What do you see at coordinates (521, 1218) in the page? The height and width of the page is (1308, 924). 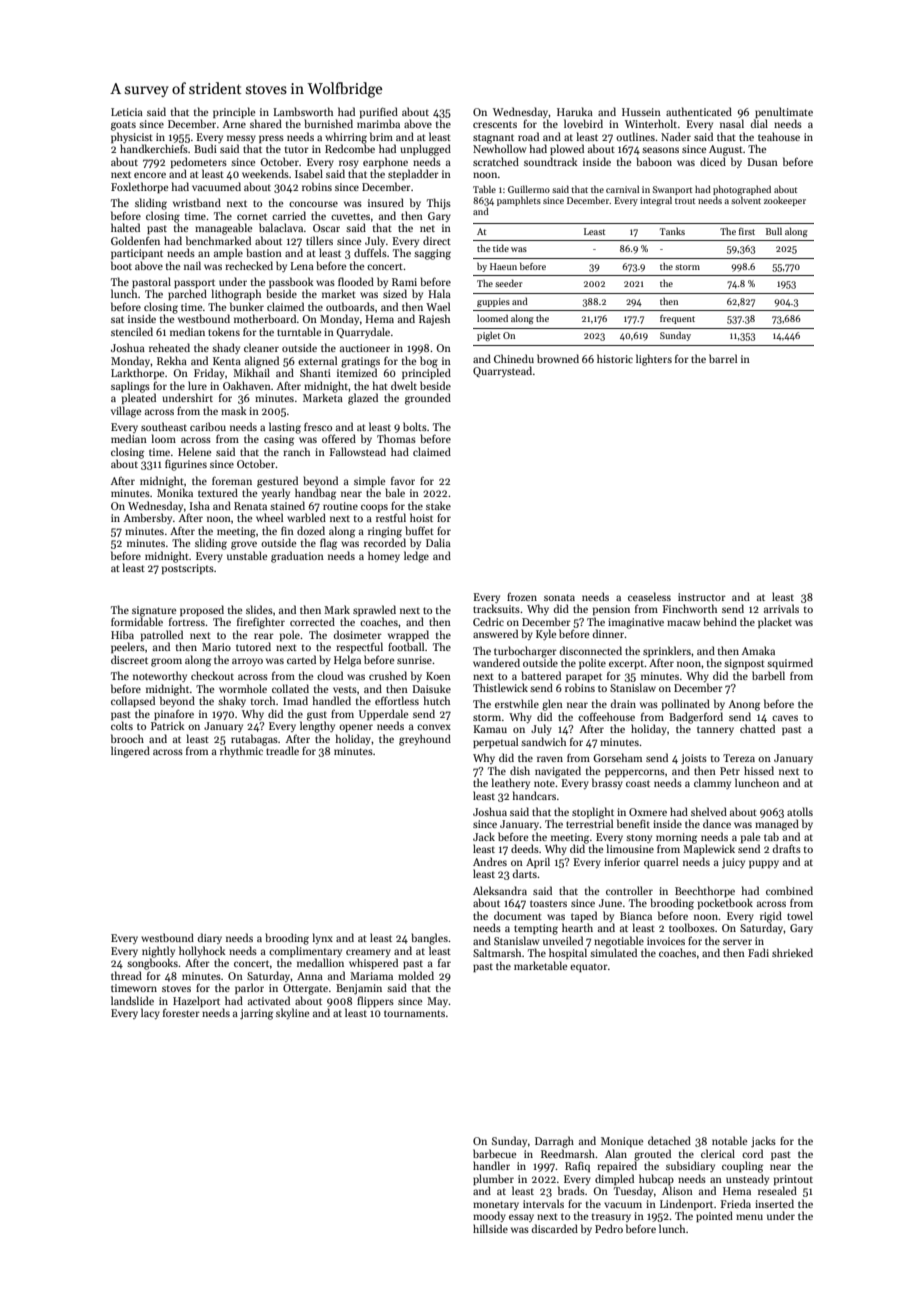 I see `essay` at bounding box center [521, 1218].
